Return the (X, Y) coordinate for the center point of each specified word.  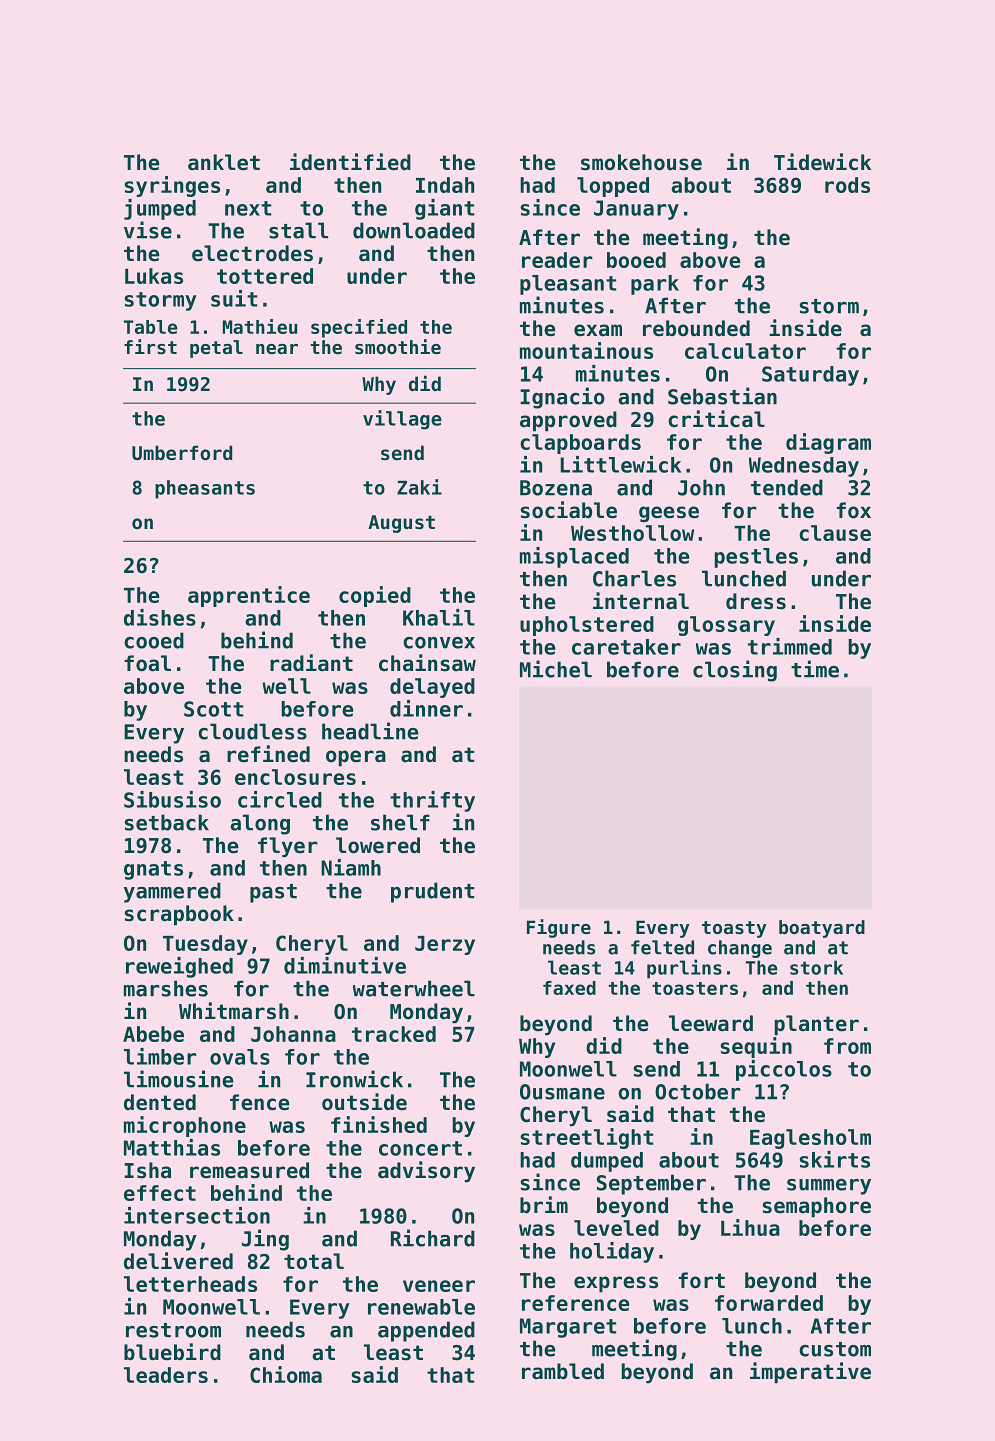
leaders (166, 1375)
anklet (224, 162)
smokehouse (641, 162)
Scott (213, 709)
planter (816, 1025)
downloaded (414, 230)
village (402, 420)
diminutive (345, 965)
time (815, 669)
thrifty (432, 801)
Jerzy (445, 945)
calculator (745, 351)
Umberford (182, 452)
